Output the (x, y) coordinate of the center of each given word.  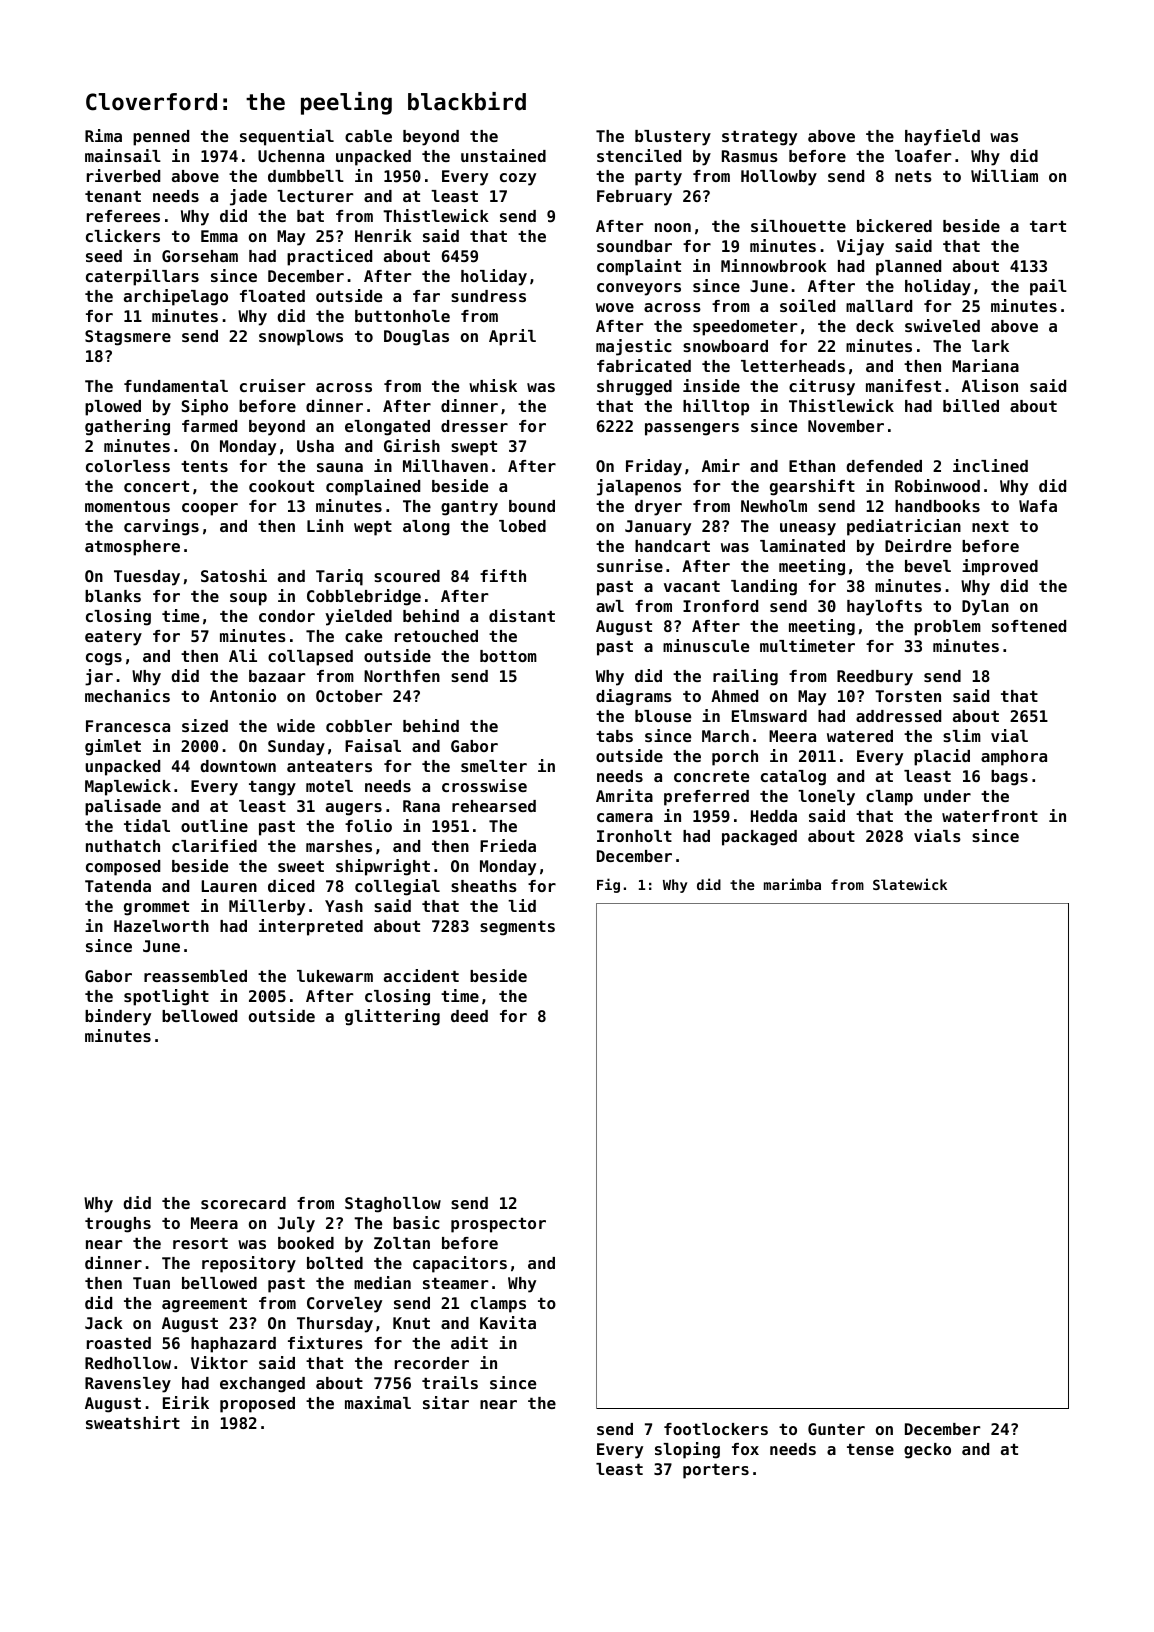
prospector (498, 1225)
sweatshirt (133, 1422)
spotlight (166, 997)
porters (716, 1471)
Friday (654, 467)
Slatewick (910, 884)
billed (971, 405)
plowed (113, 408)
